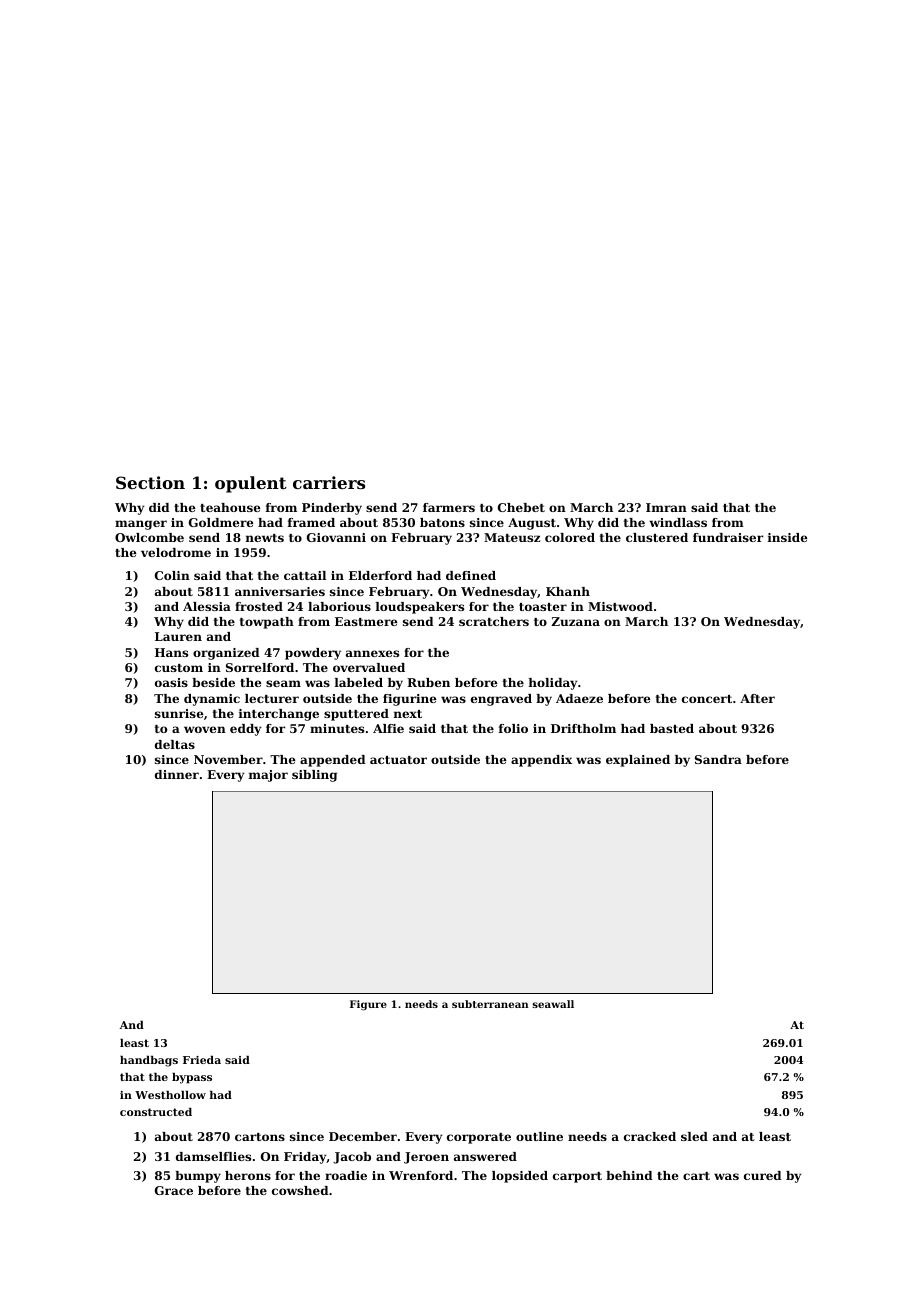 The width and height of the screenshot is (924, 1308). I want to click on Grace, so click(174, 1190).
